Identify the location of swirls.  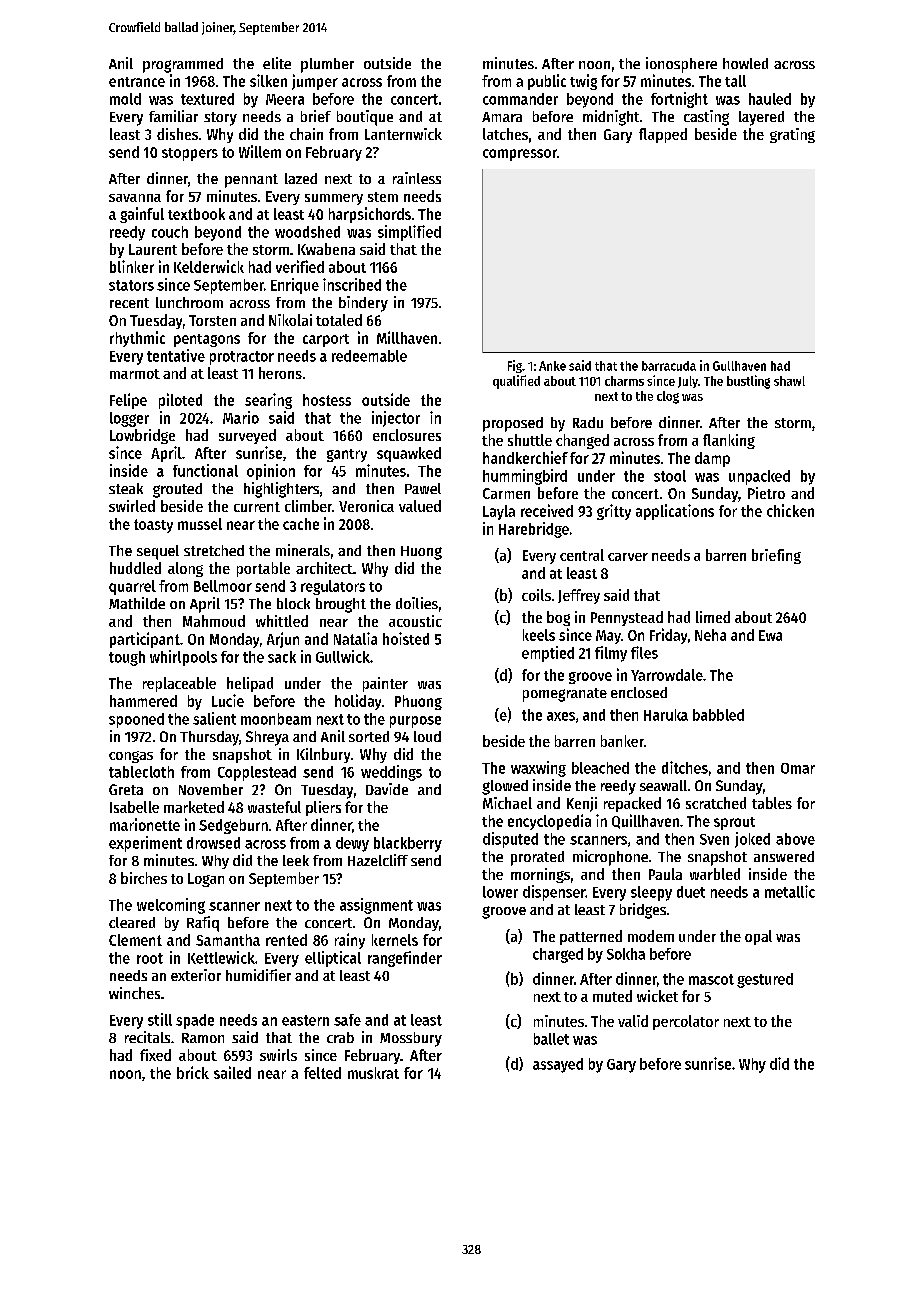
(278, 1055).
